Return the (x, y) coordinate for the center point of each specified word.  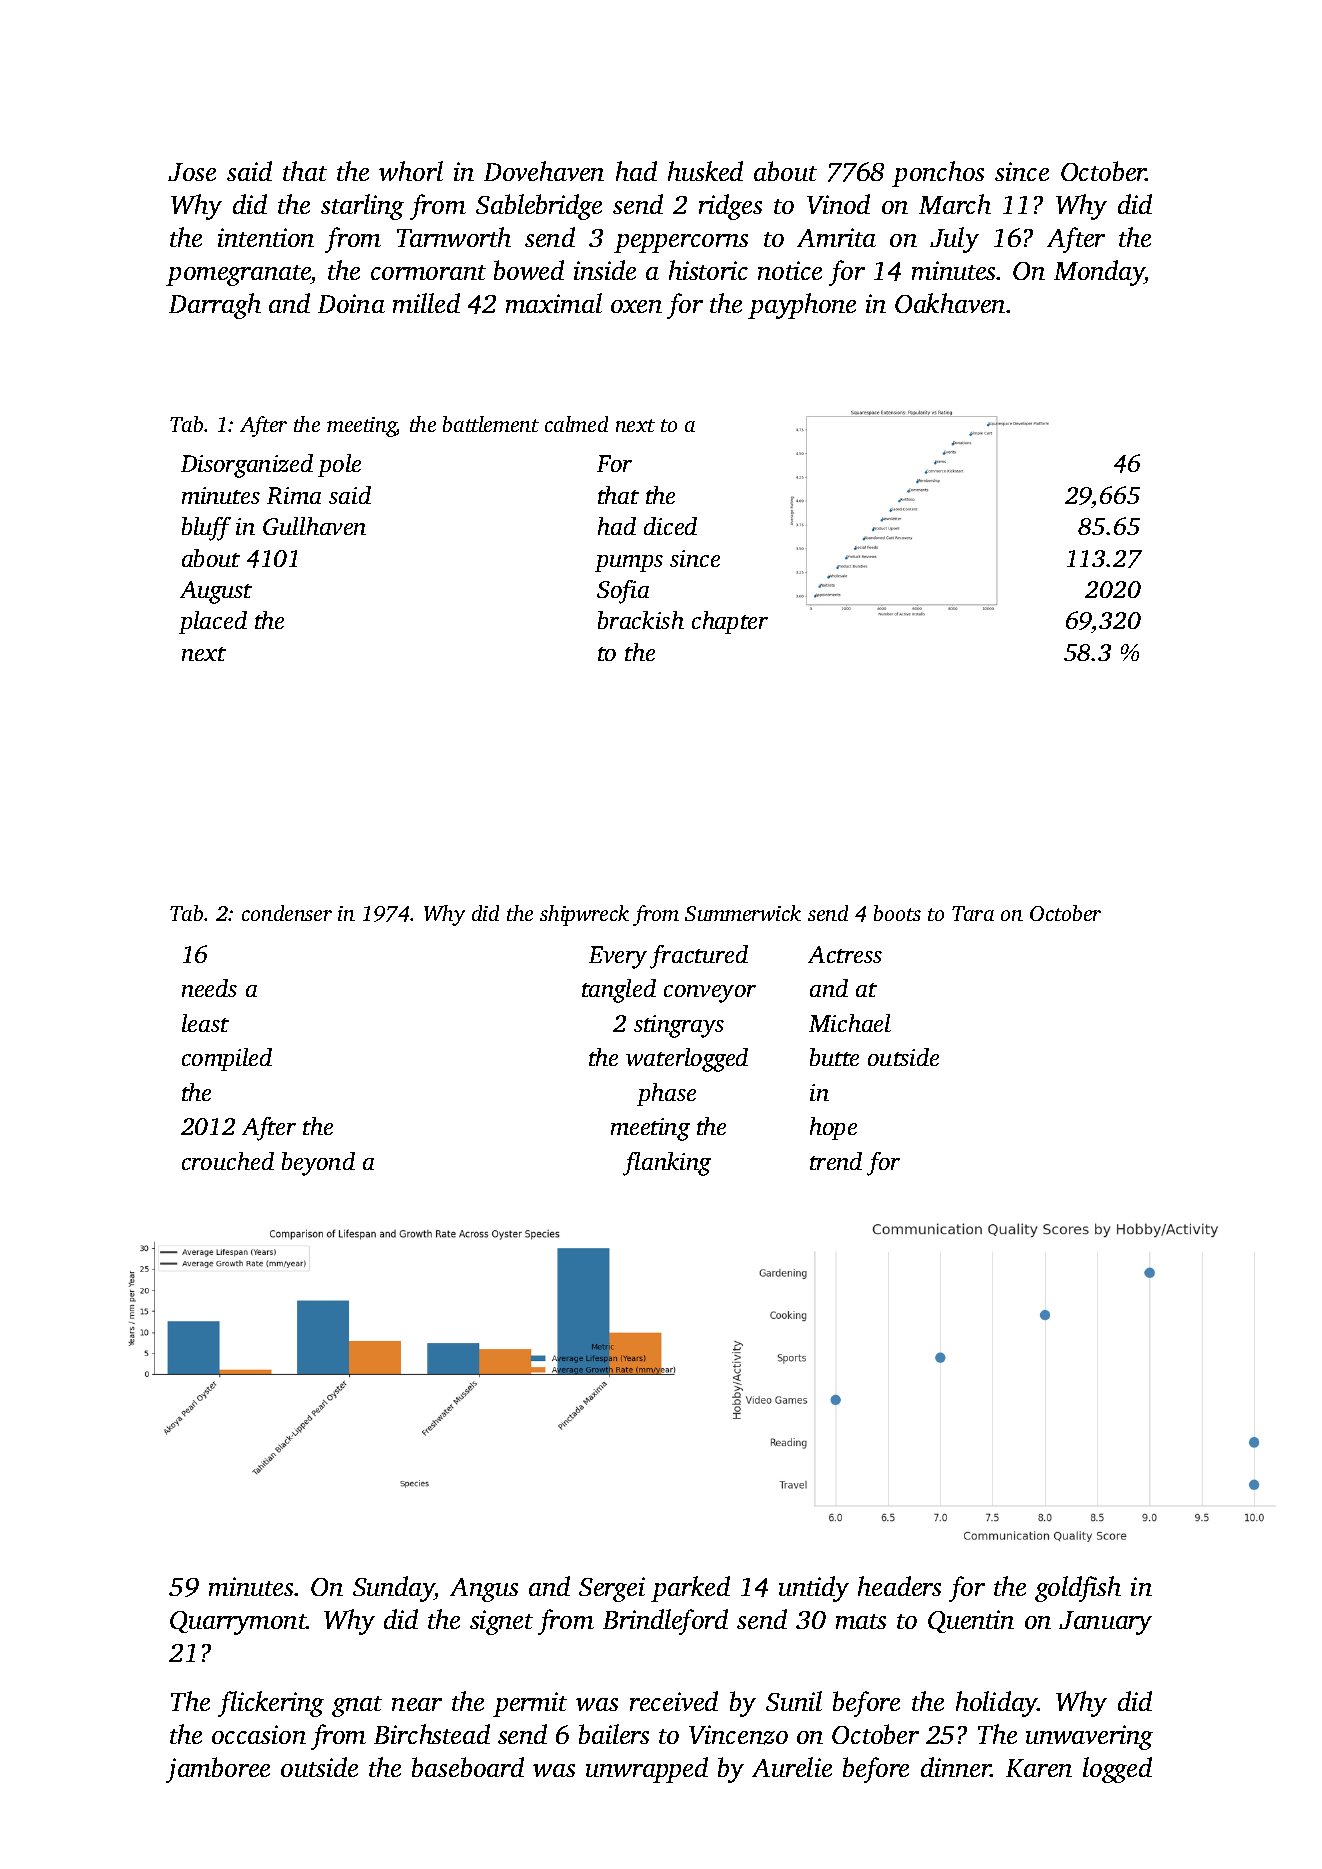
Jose (192, 172)
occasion (259, 1734)
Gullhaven (314, 526)
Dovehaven (544, 171)
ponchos (938, 174)
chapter (730, 622)
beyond (318, 1164)
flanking (667, 1164)
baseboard (468, 1767)
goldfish (1078, 1589)
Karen (1039, 1768)
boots (897, 913)
